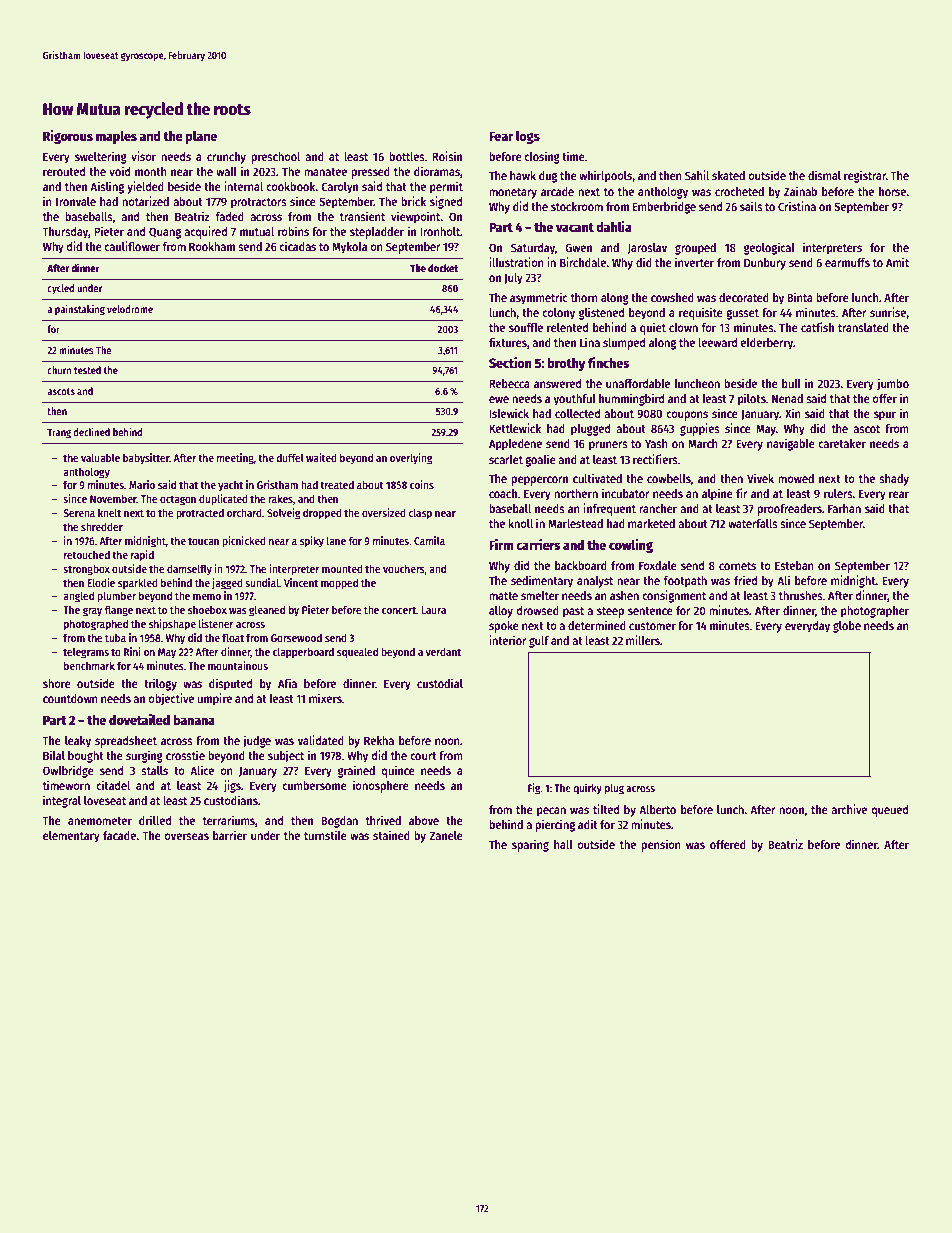  What do you see at coordinates (661, 845) in the screenshot?
I see `pension` at bounding box center [661, 845].
